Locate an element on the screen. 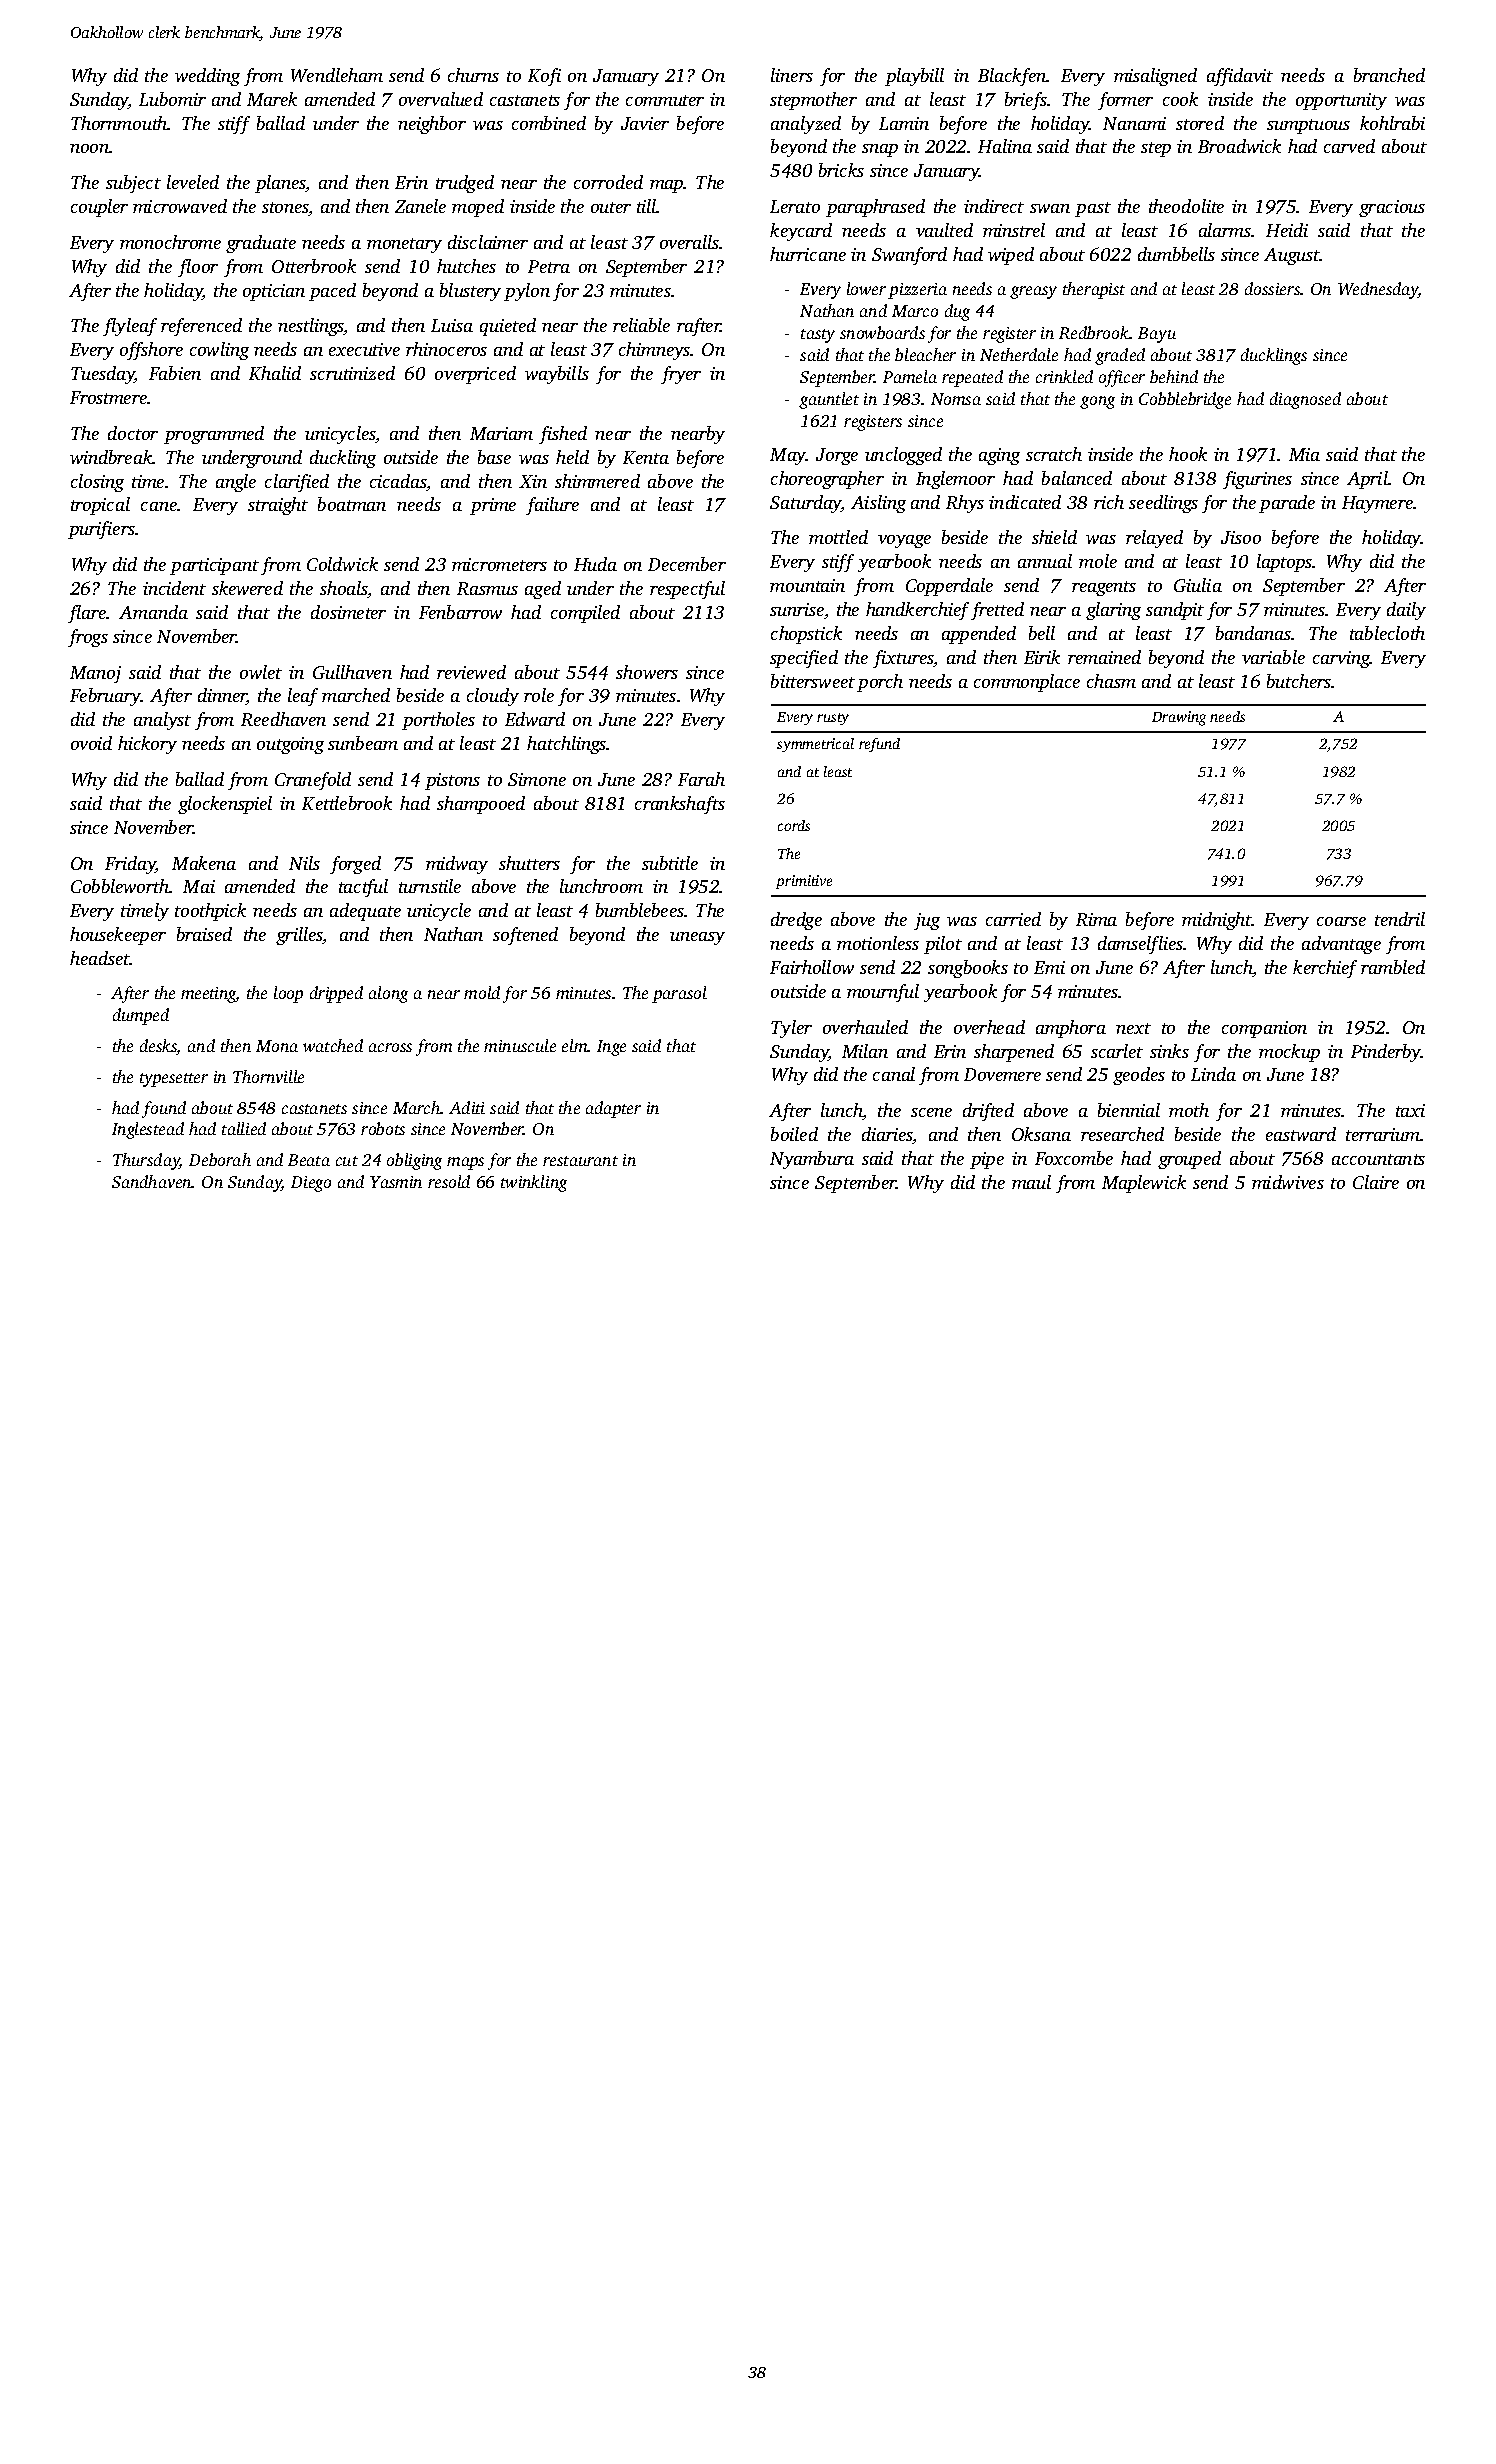 The image size is (1496, 2464). Heidi is located at coordinates (1287, 230).
